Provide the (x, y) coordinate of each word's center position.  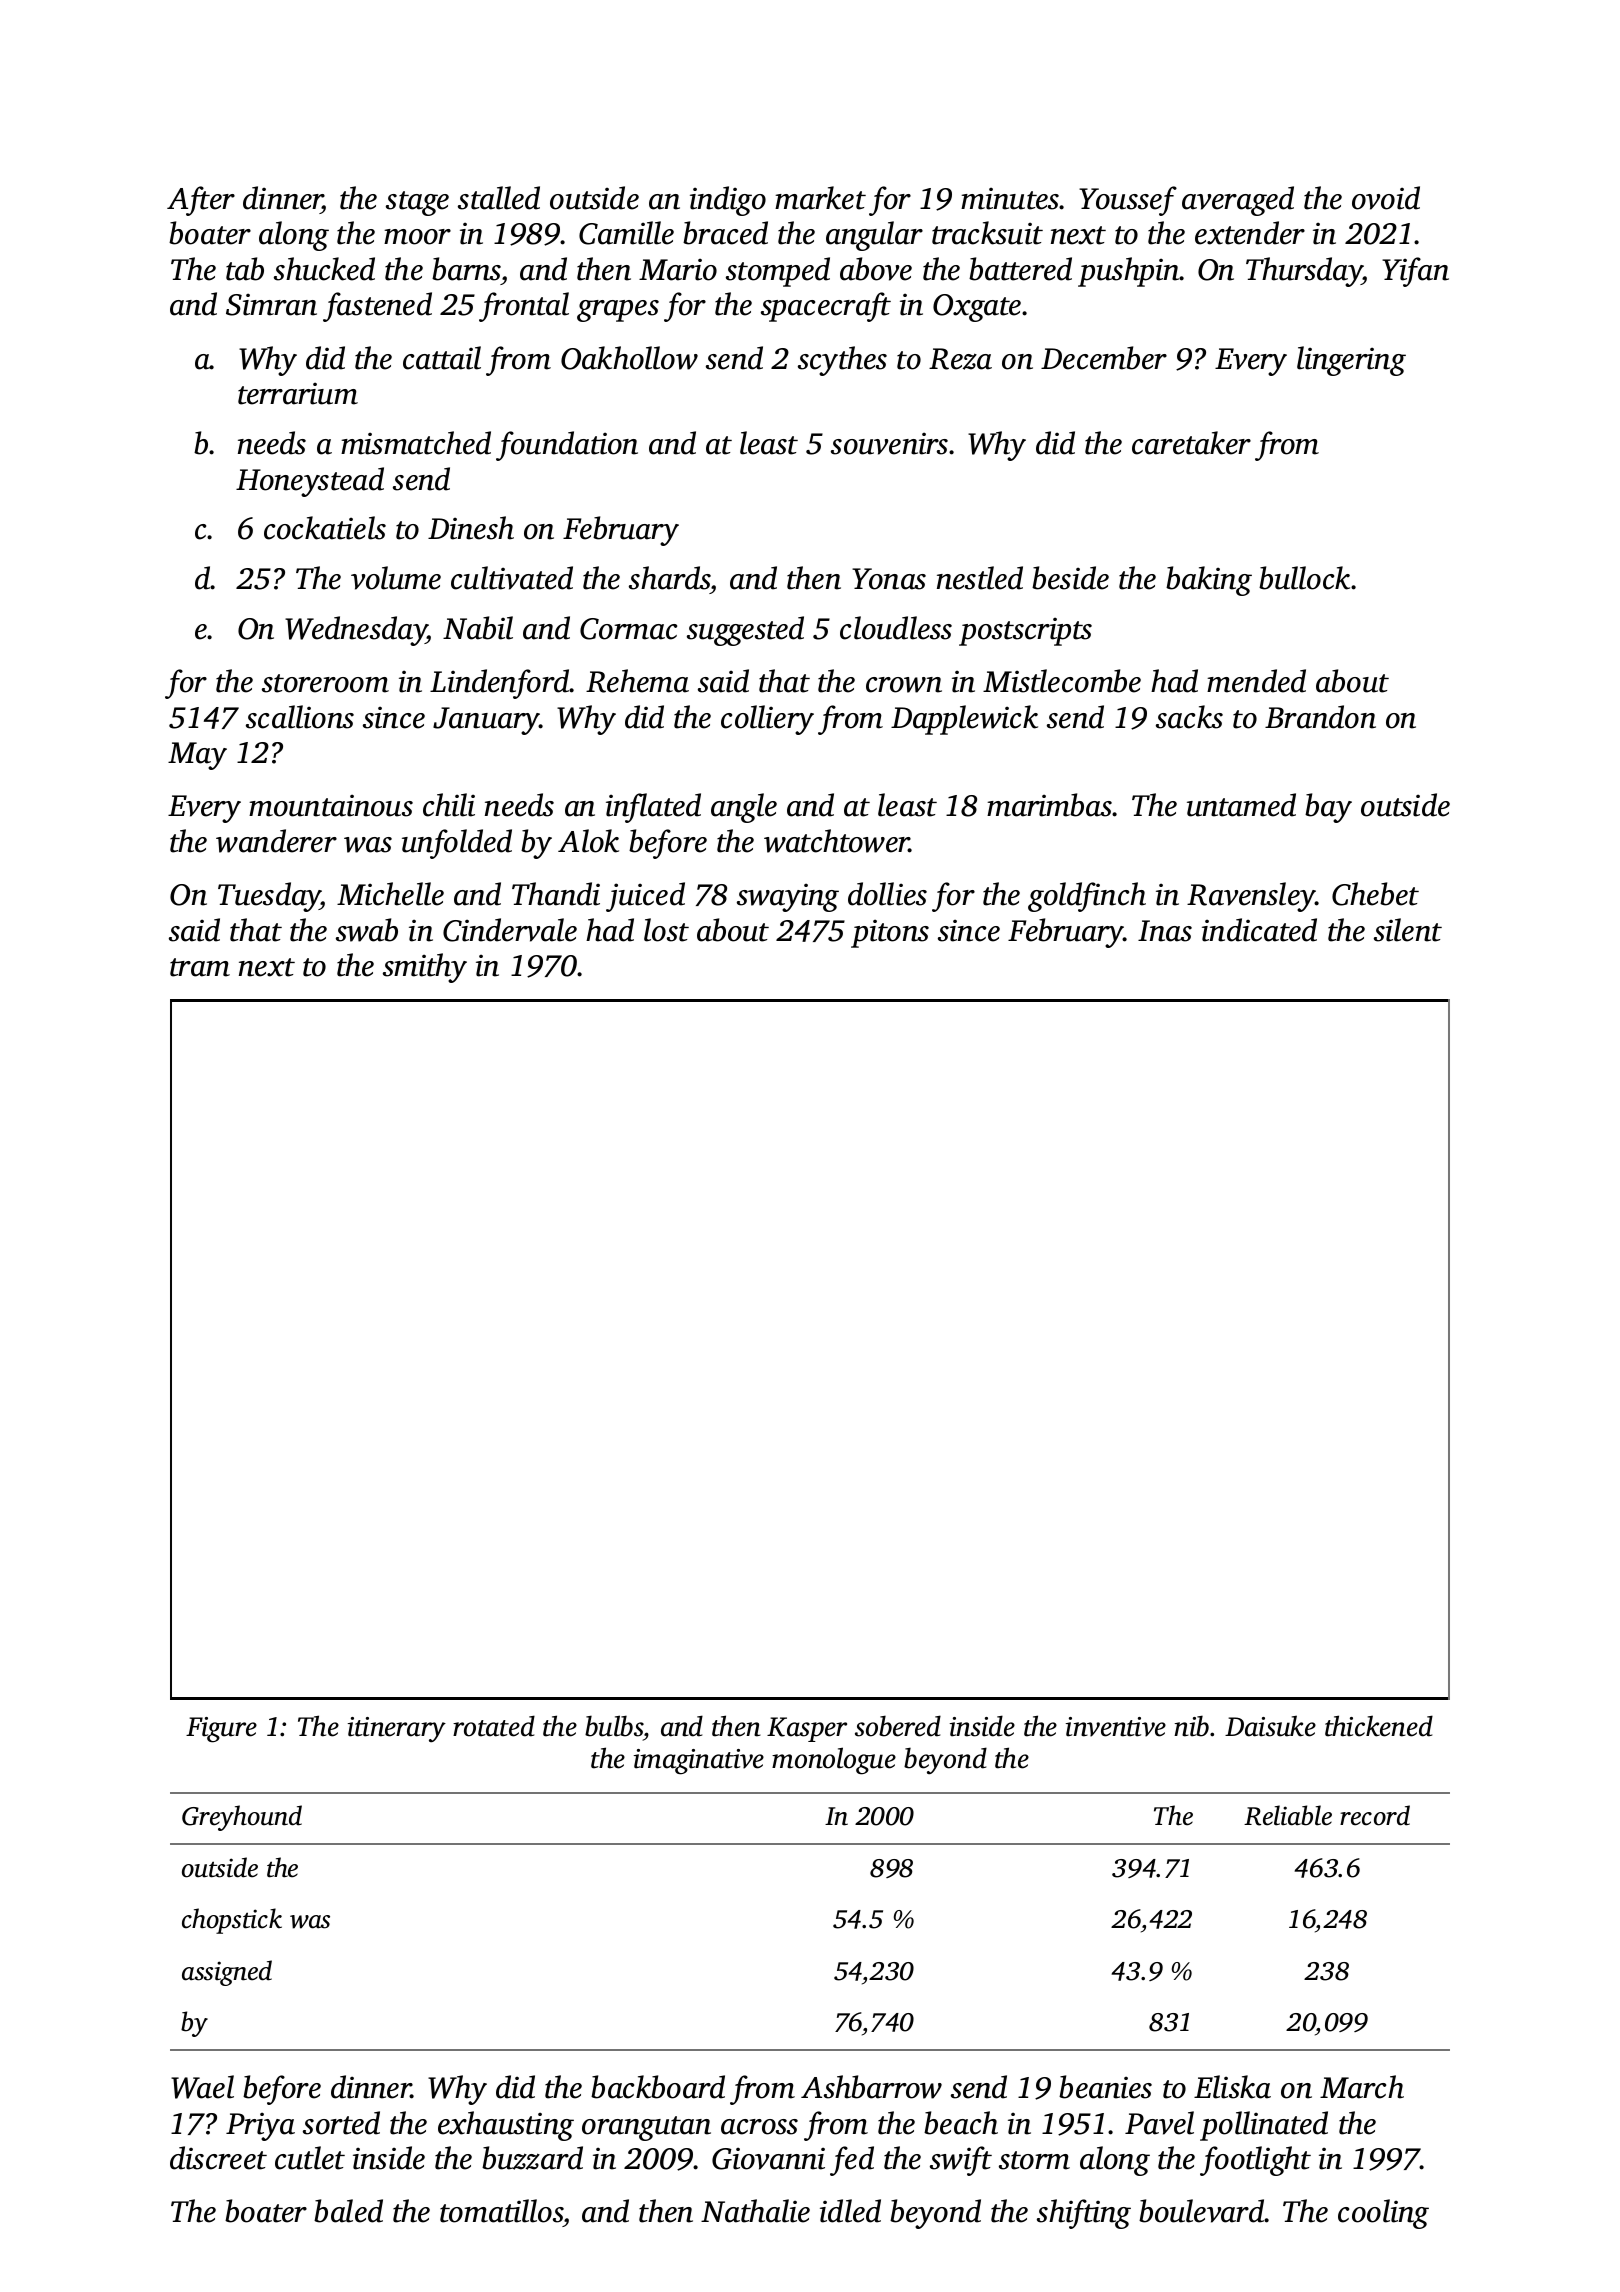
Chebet (1375, 894)
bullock (1304, 578)
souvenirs (889, 443)
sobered (898, 1726)
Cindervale (510, 930)
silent (1408, 930)
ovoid (1386, 198)
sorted (341, 2123)
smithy (425, 968)
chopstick (232, 1921)
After (201, 201)
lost (666, 930)
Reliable (1288, 1815)
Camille (626, 233)
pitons (890, 933)
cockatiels (325, 528)
